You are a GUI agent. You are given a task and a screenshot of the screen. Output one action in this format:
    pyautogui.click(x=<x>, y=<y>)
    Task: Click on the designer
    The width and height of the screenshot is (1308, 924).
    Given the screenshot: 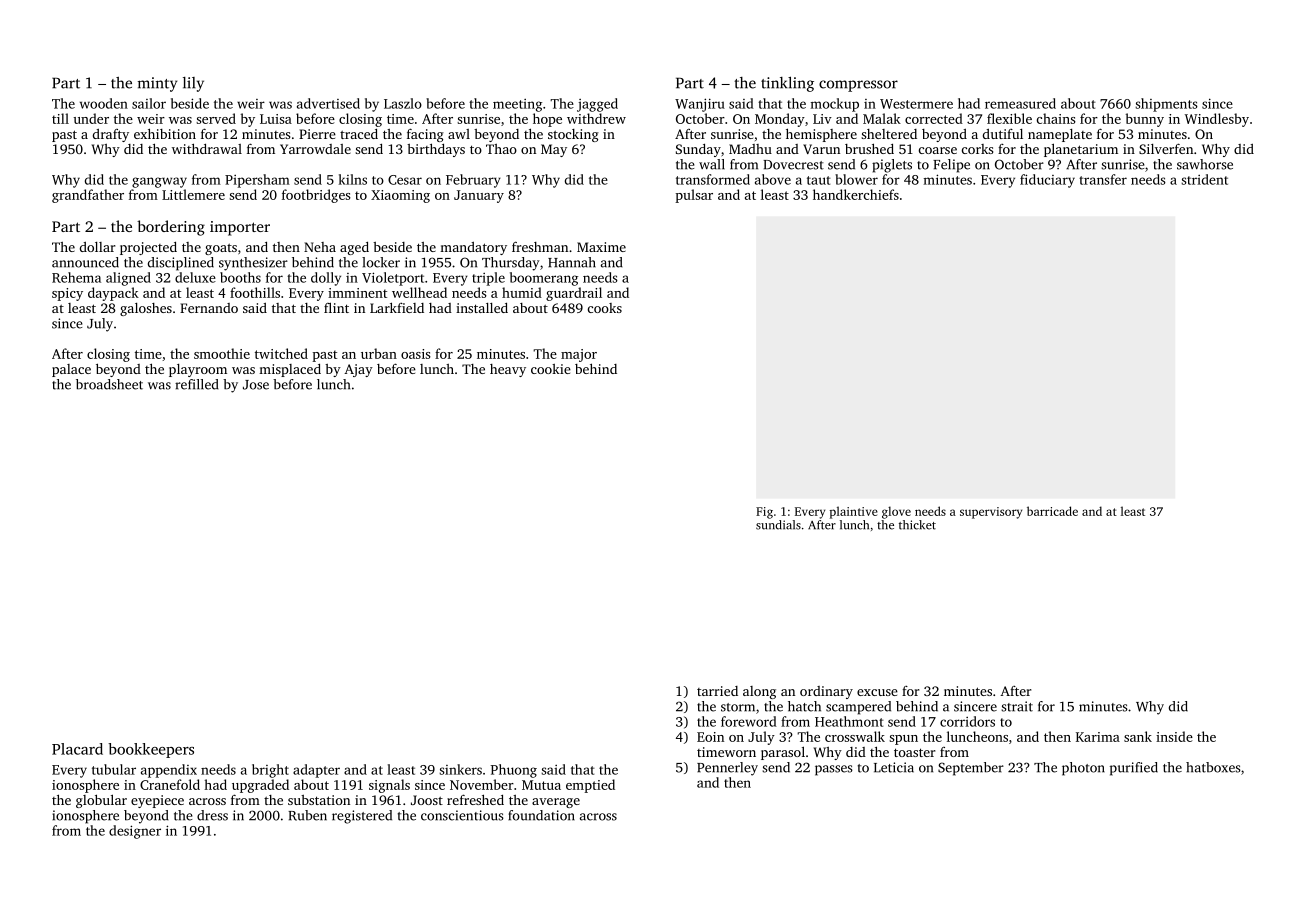 What is the action you would take?
    pyautogui.click(x=135, y=832)
